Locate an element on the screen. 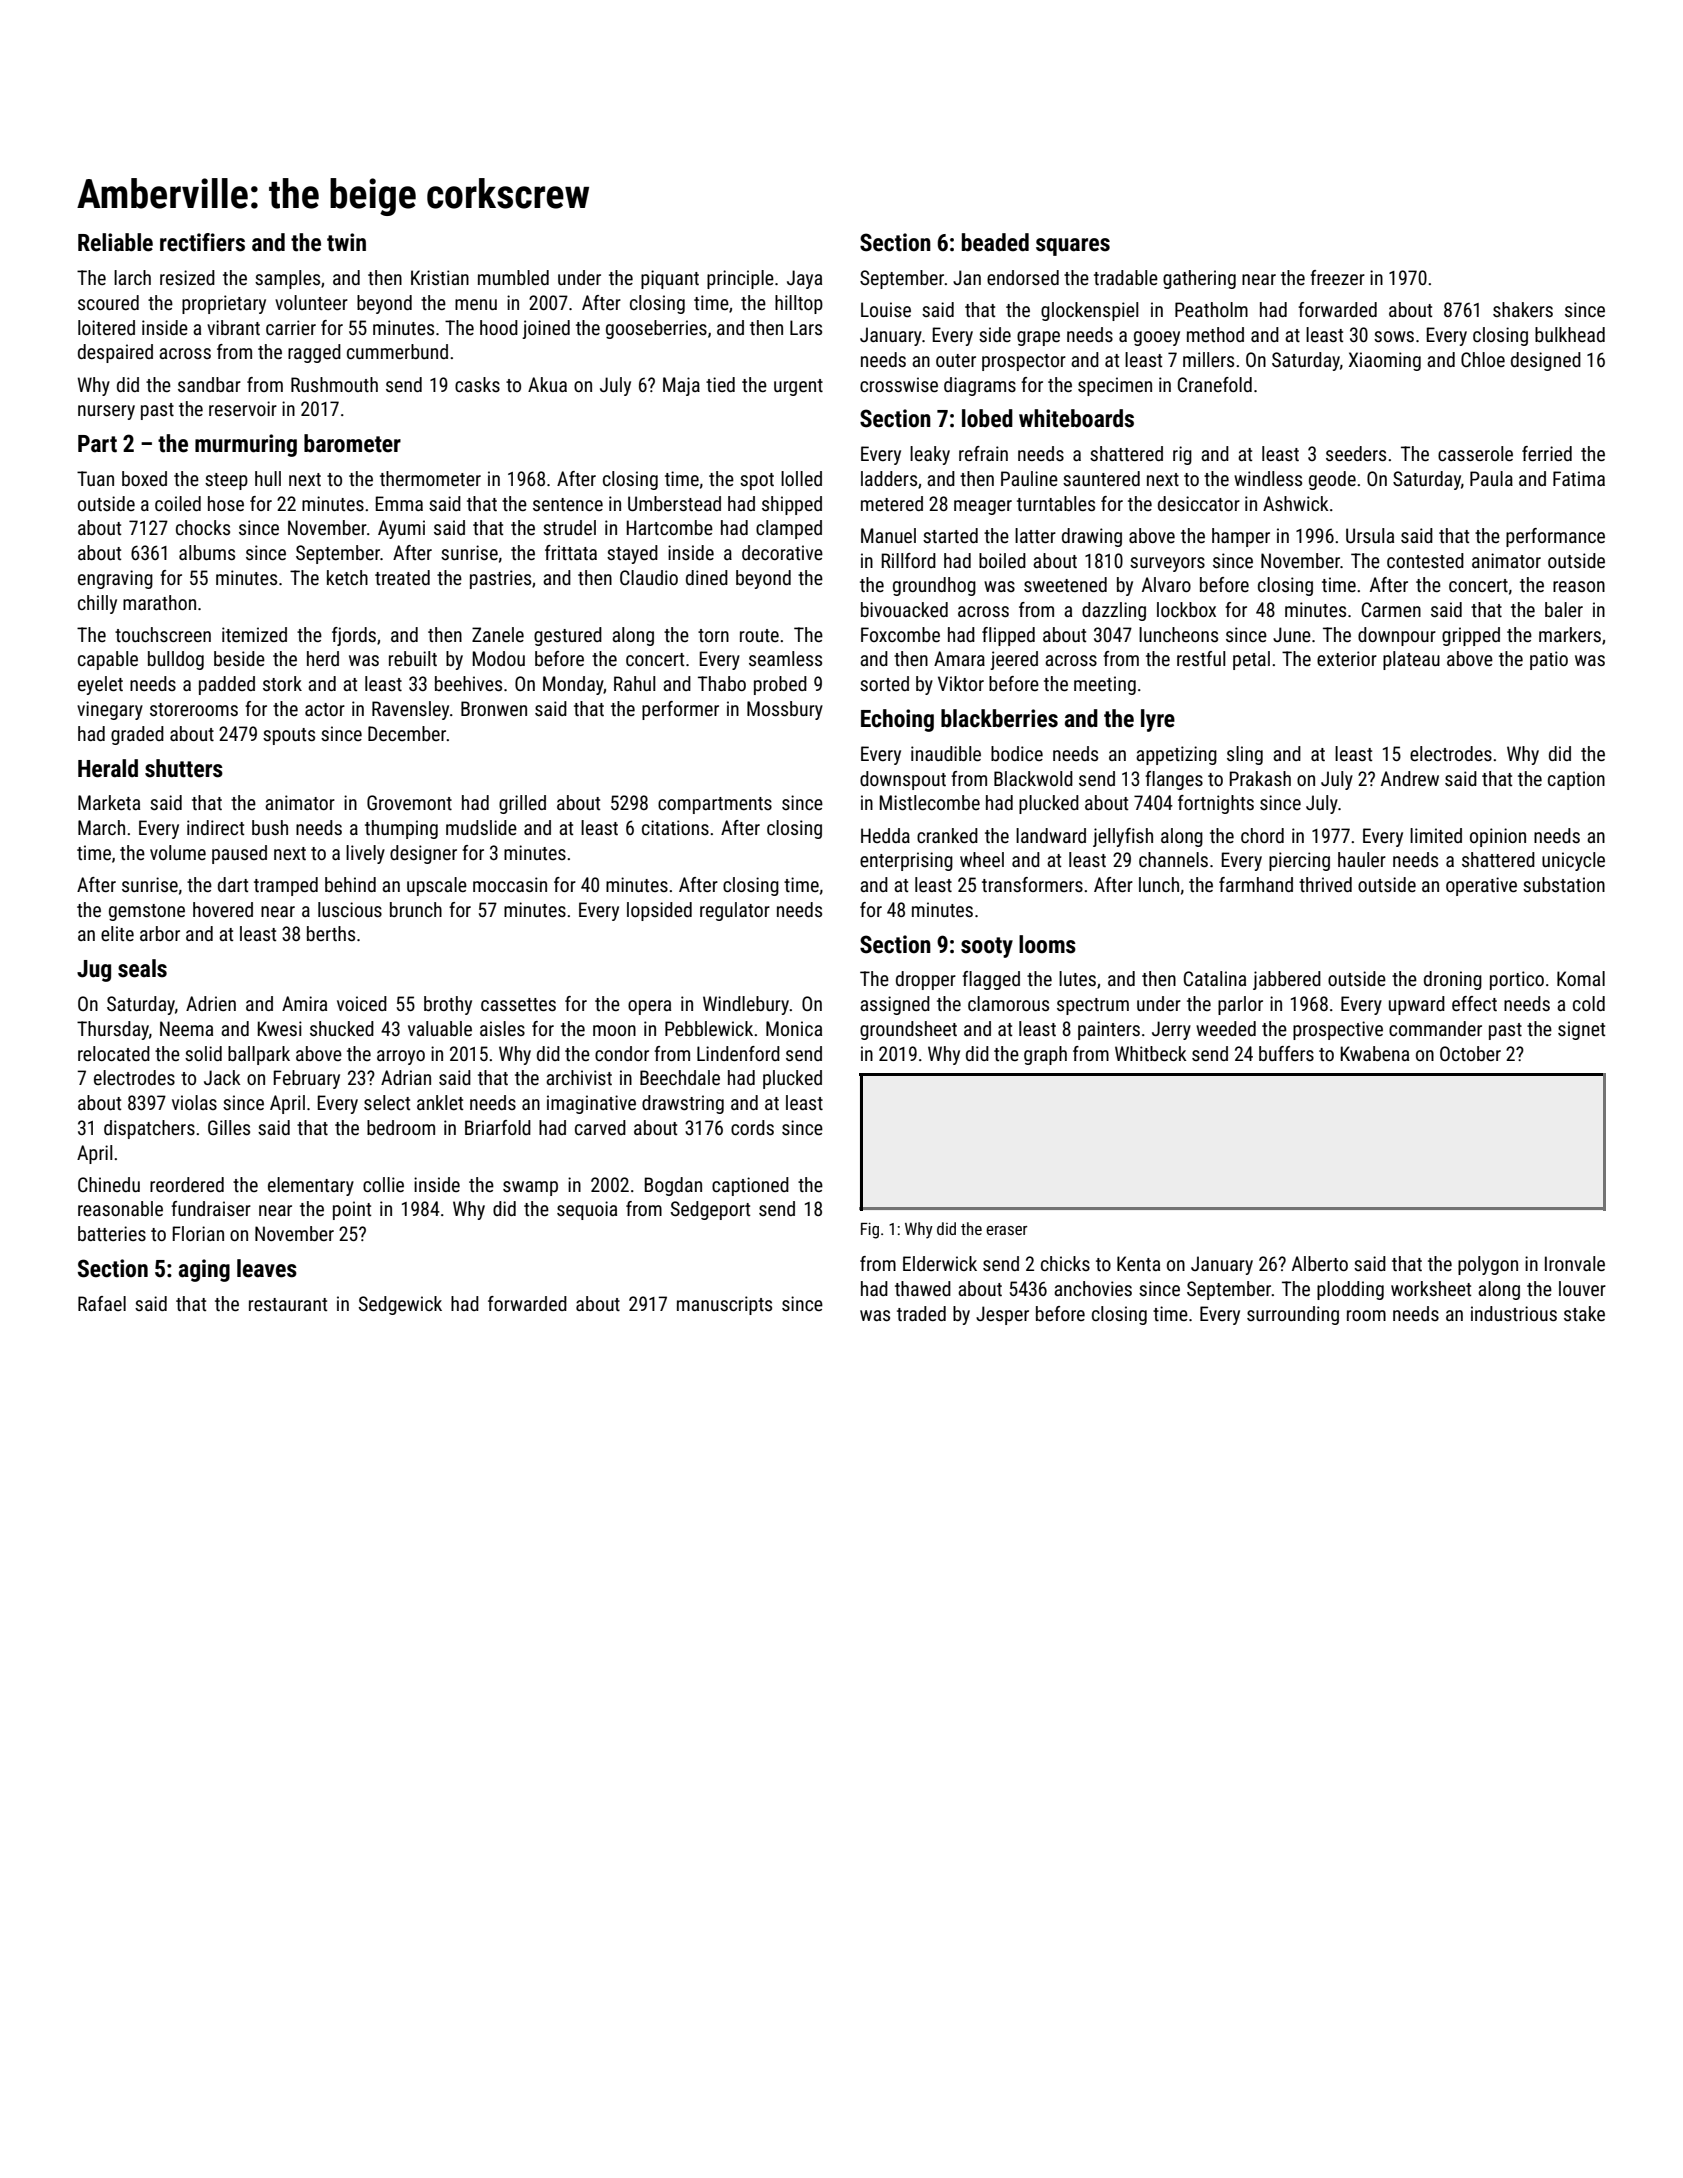 The image size is (1683, 2178). voiced is located at coordinates (362, 1003).
